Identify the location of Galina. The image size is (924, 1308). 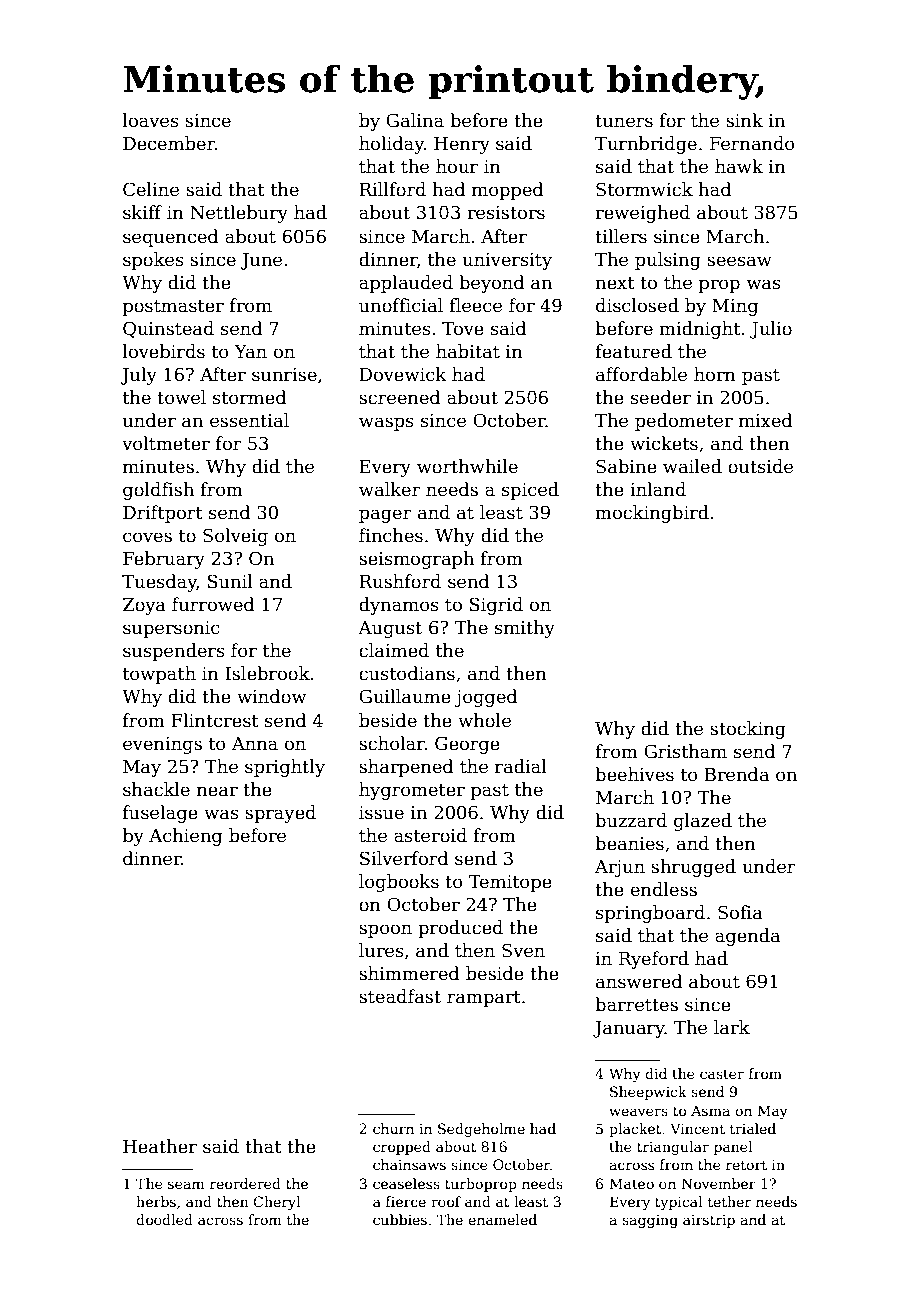
(415, 120).
